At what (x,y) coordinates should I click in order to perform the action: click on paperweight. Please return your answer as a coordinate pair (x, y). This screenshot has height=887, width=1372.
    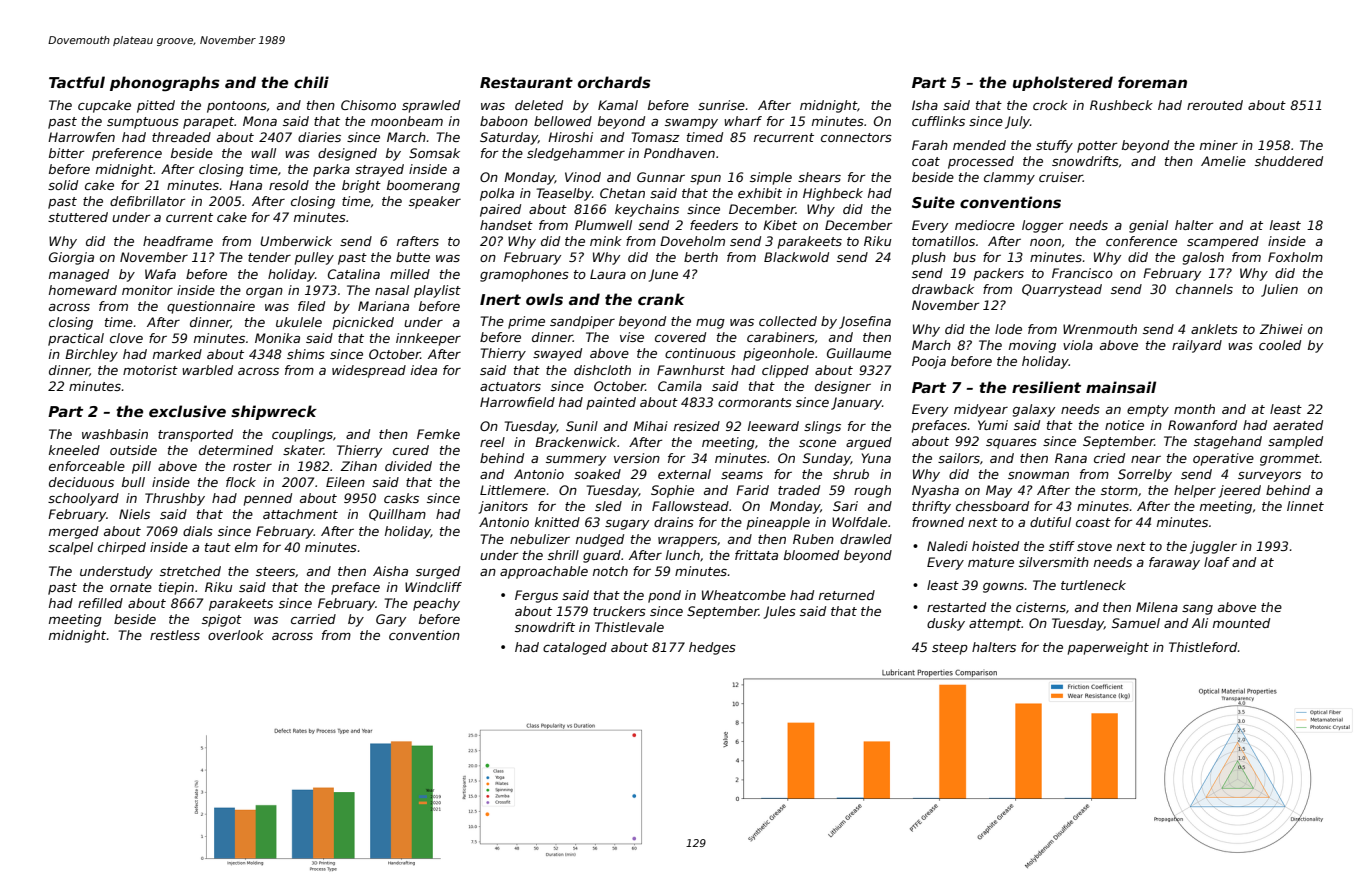
    Looking at the image, I should click on (1108, 648).
